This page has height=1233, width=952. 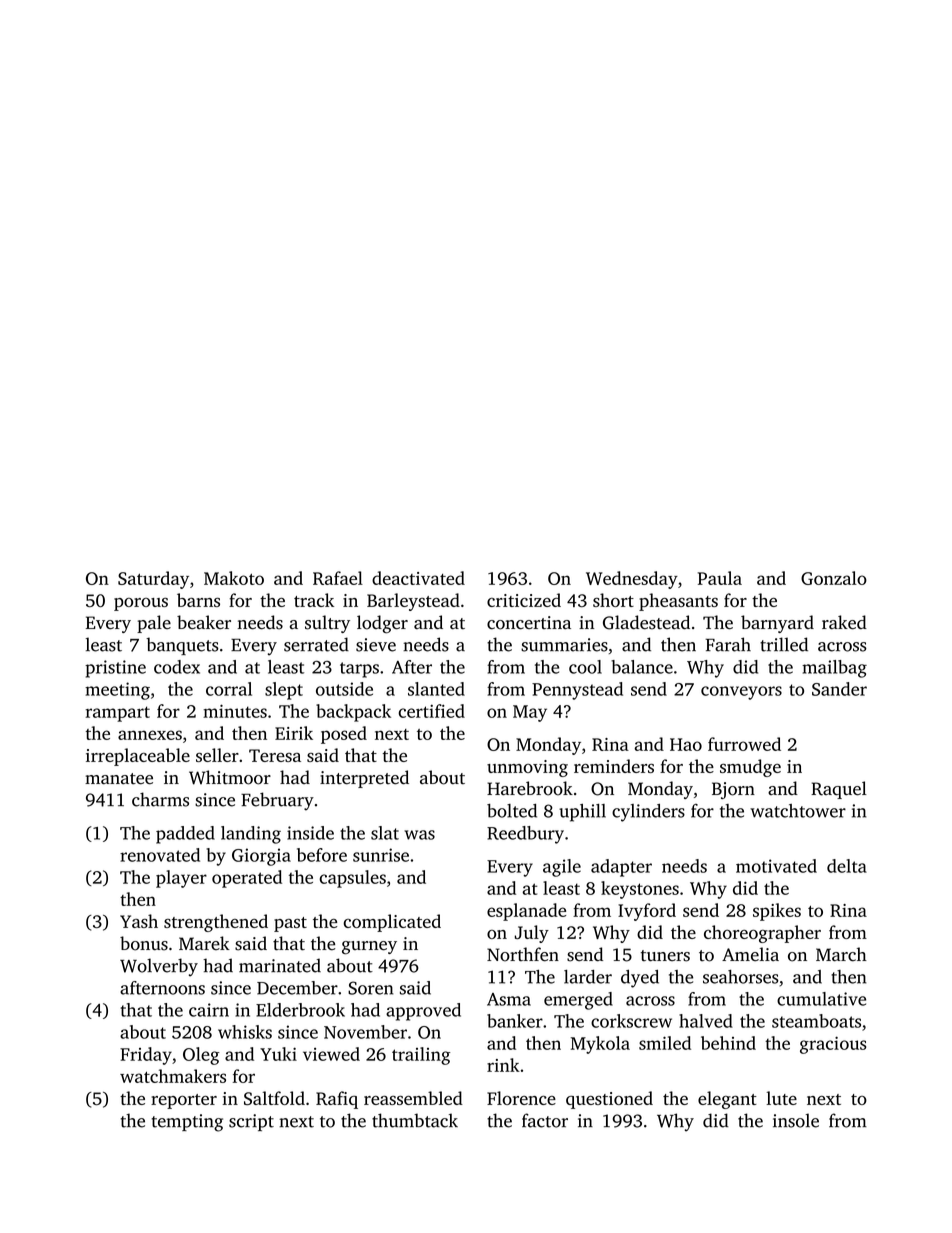 What do you see at coordinates (359, 670) in the page?
I see `tarps` at bounding box center [359, 670].
